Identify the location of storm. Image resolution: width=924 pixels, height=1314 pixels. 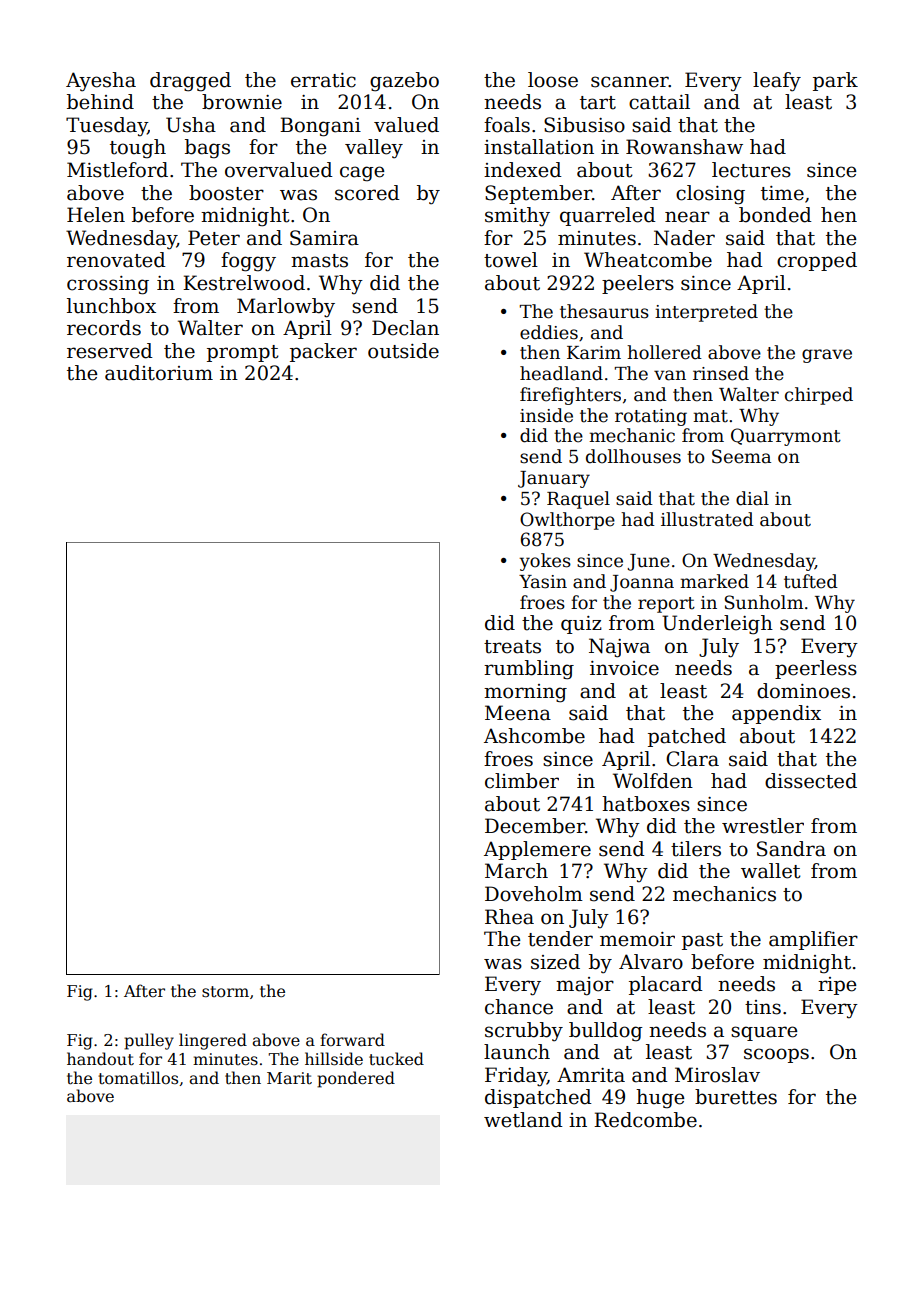
(225, 991).
